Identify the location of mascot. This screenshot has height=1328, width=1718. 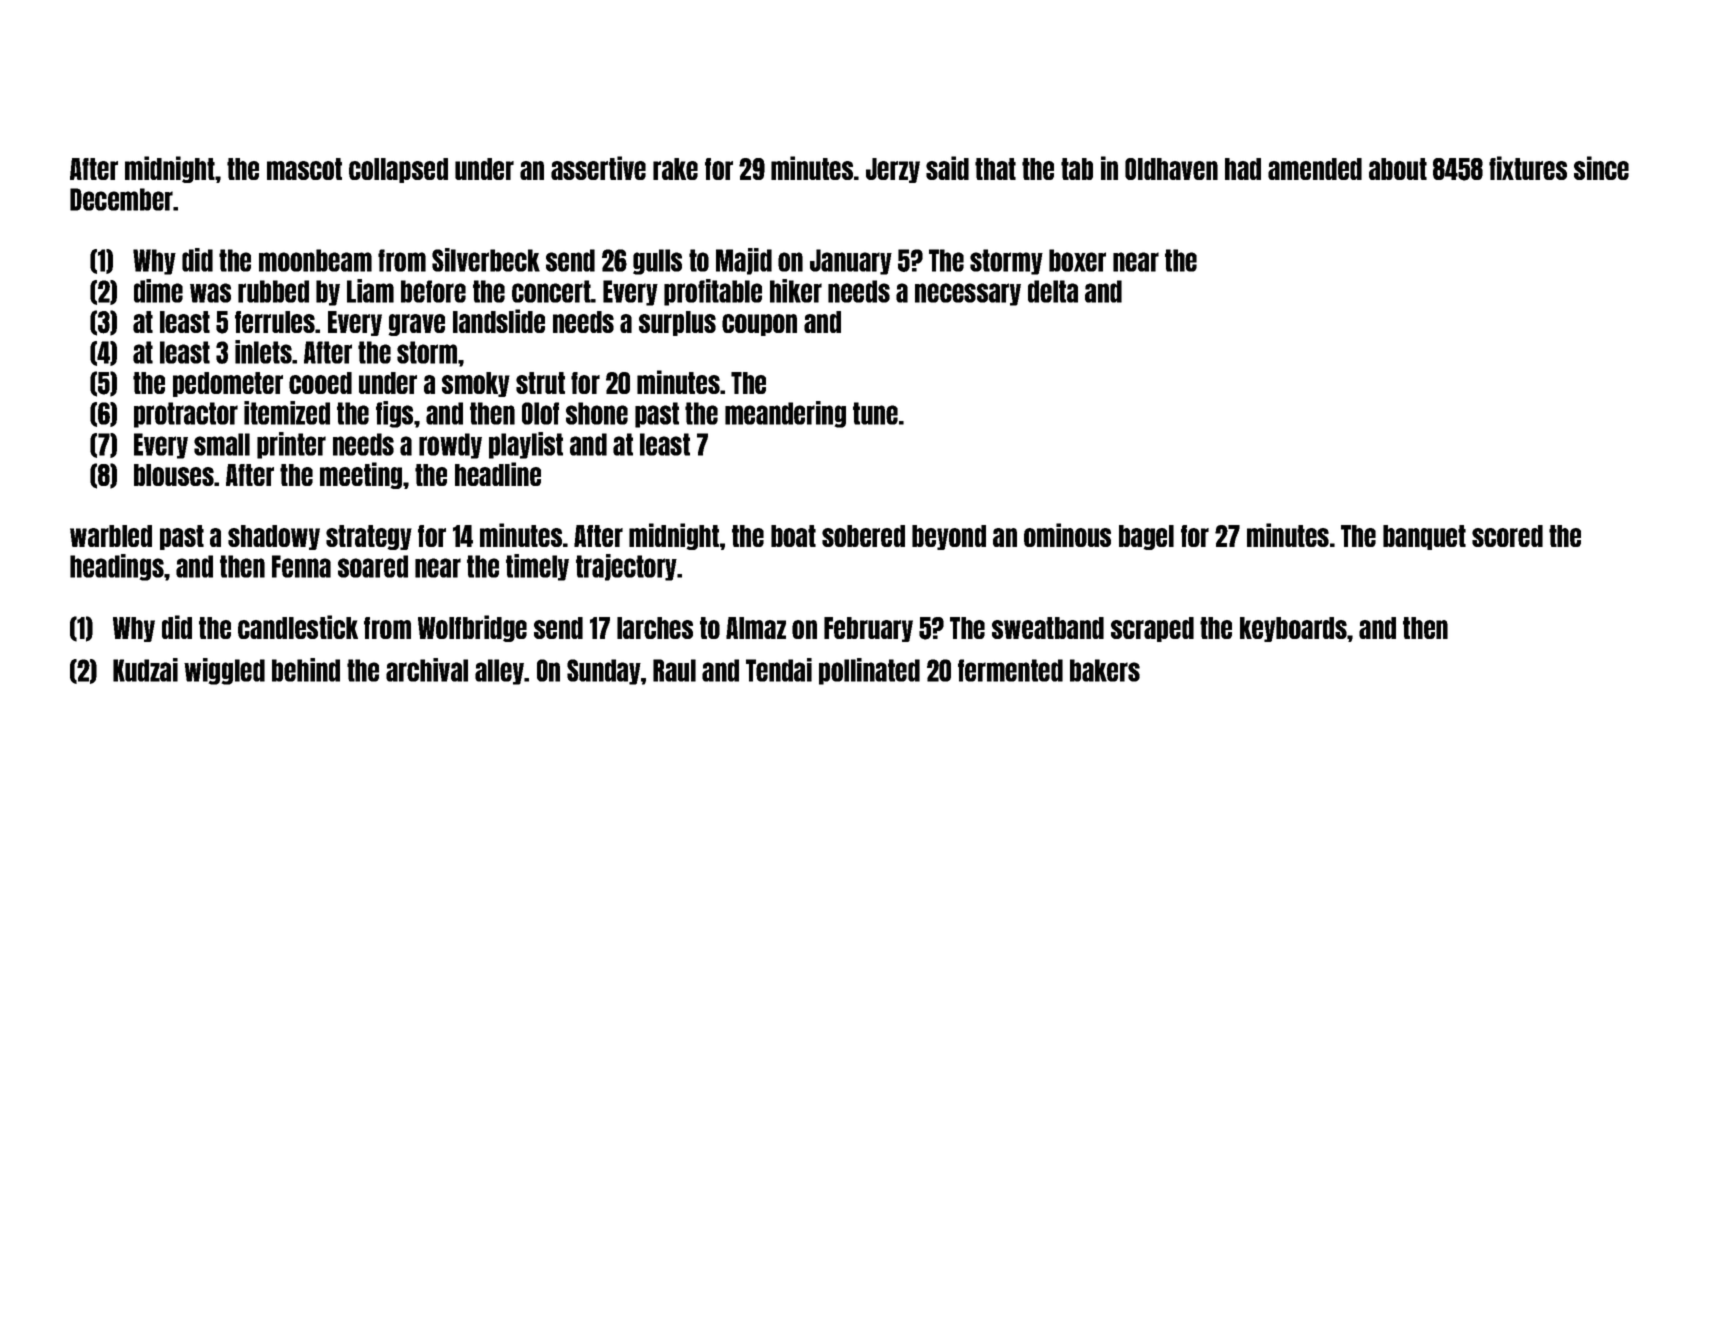
(304, 169).
